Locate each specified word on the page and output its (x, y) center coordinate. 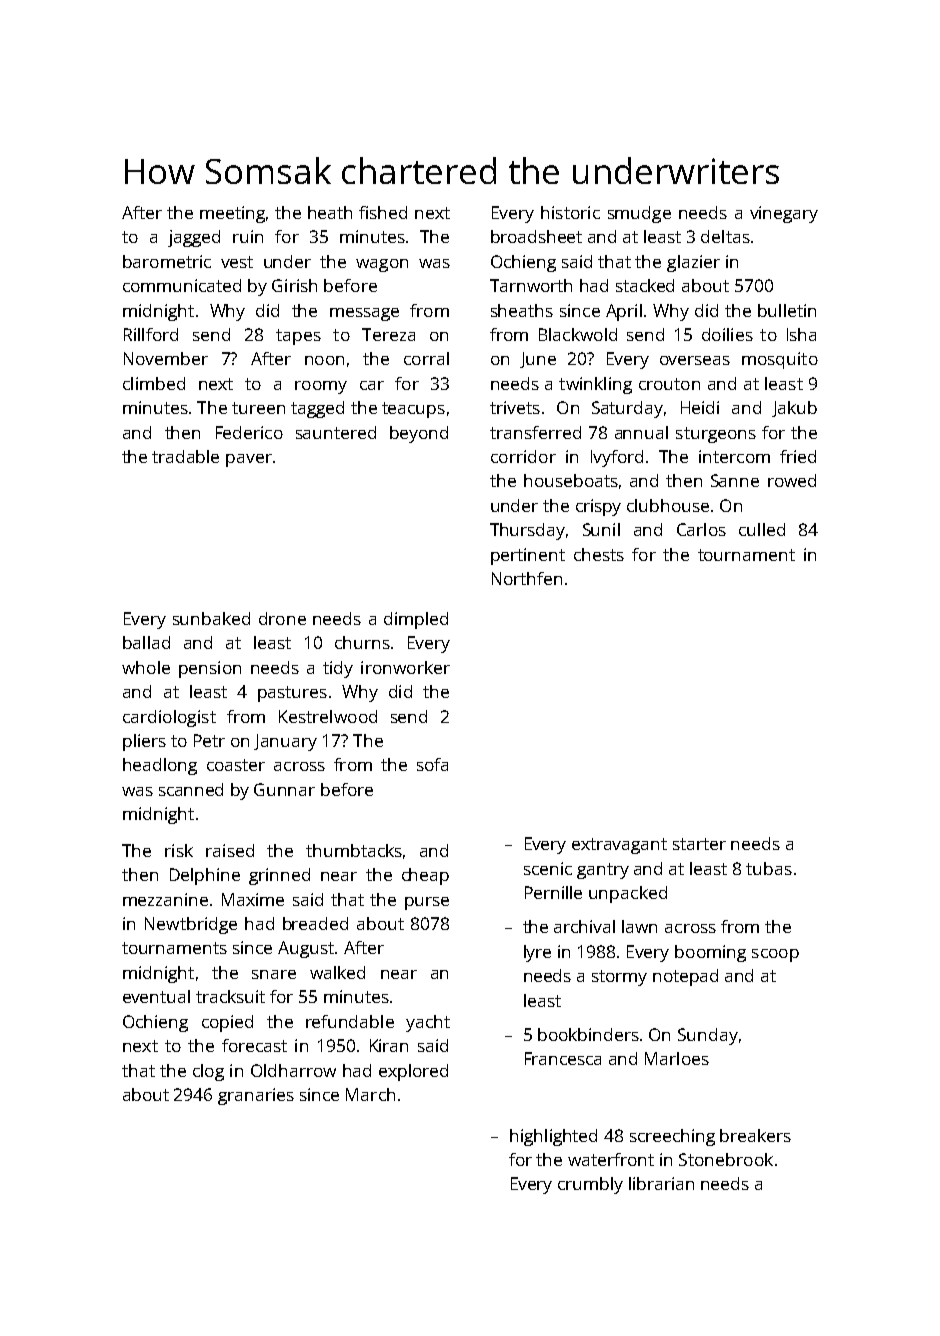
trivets (515, 407)
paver (249, 460)
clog (208, 1072)
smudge (639, 214)
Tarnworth (531, 285)
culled (762, 529)
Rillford (151, 334)
